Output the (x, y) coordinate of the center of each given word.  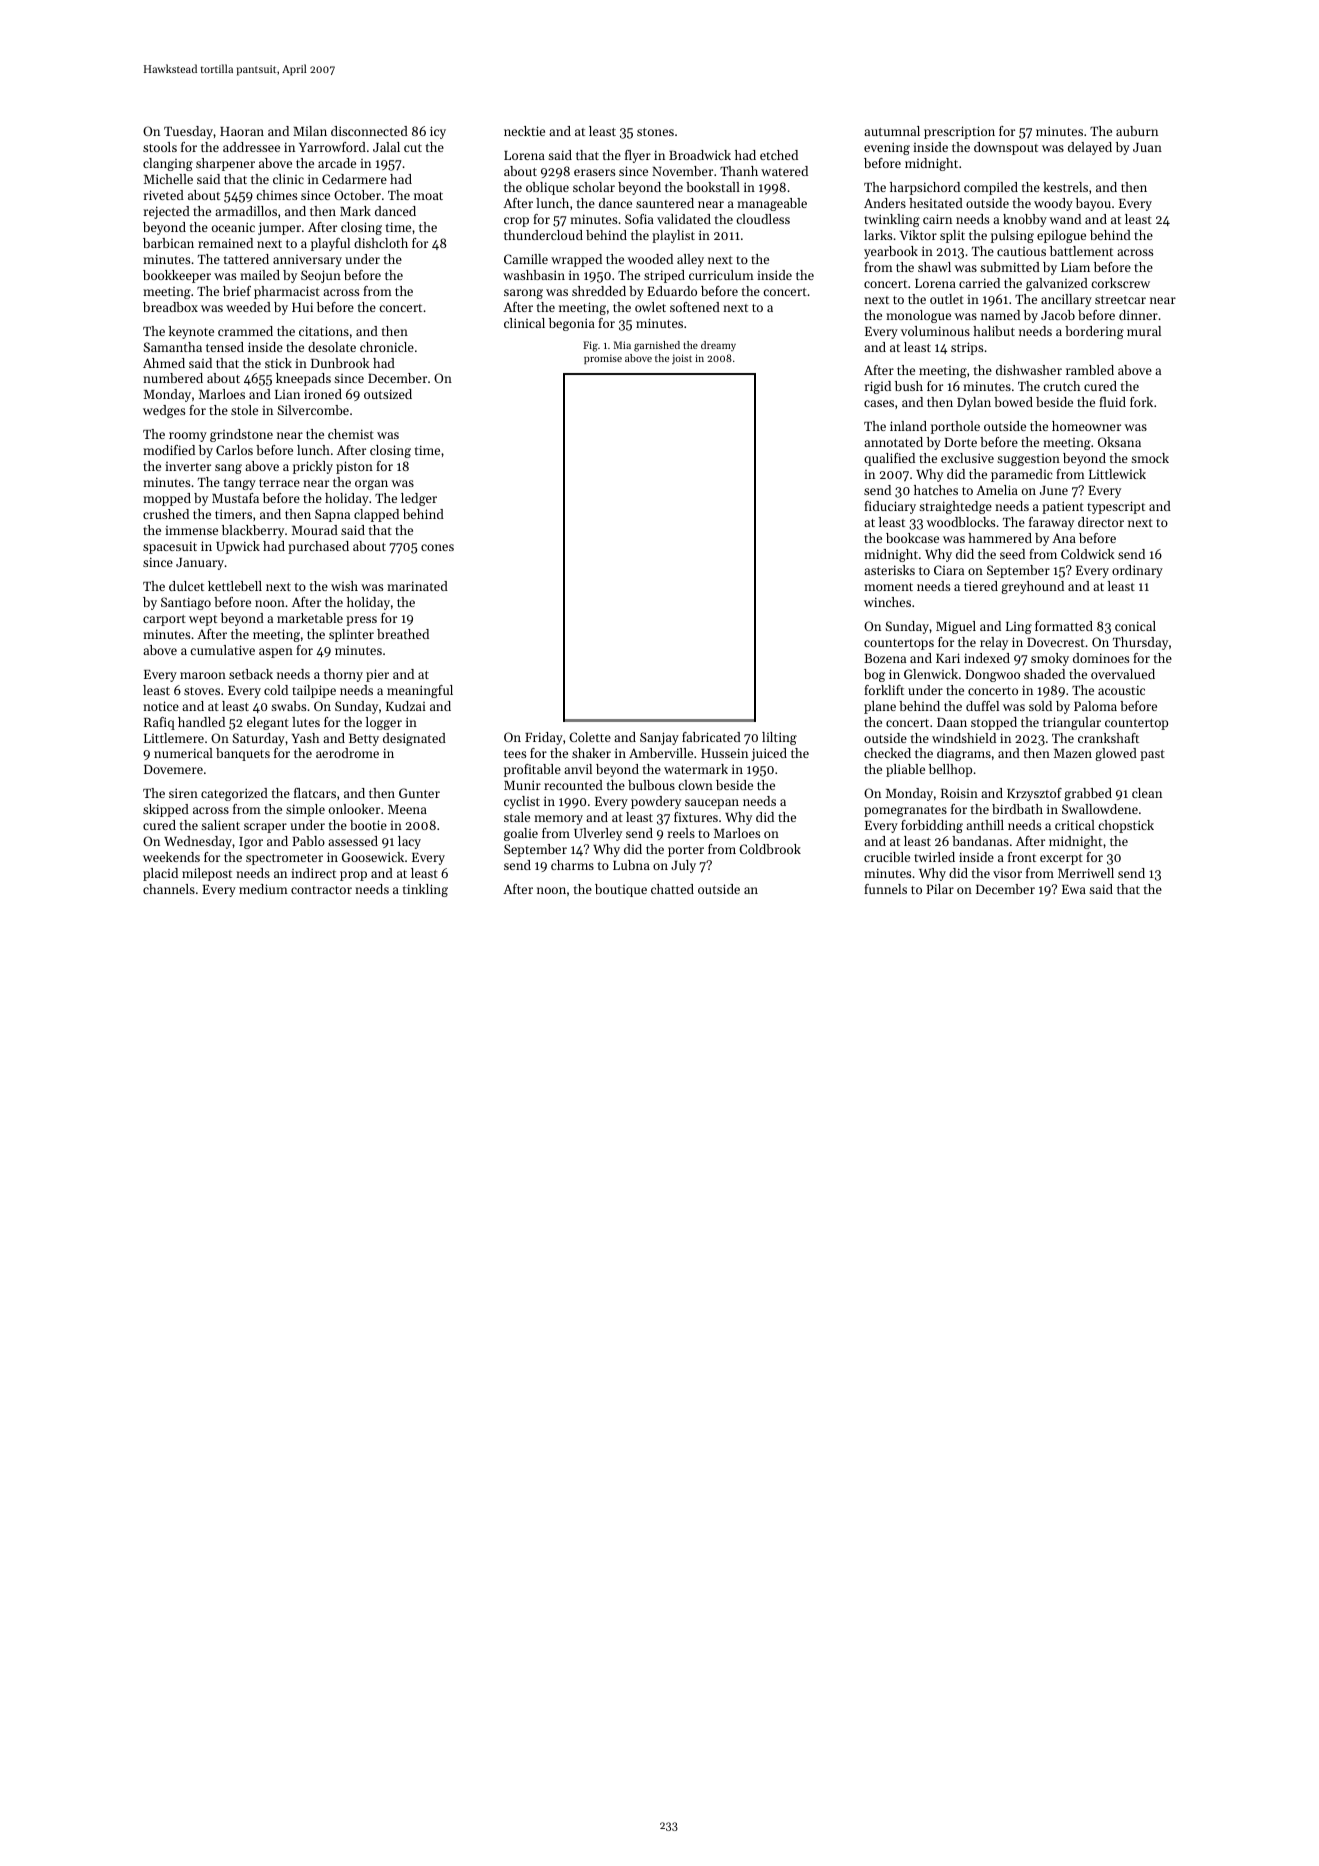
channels (169, 889)
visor (1007, 873)
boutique (621, 890)
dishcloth (381, 243)
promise (603, 359)
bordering (1094, 332)
